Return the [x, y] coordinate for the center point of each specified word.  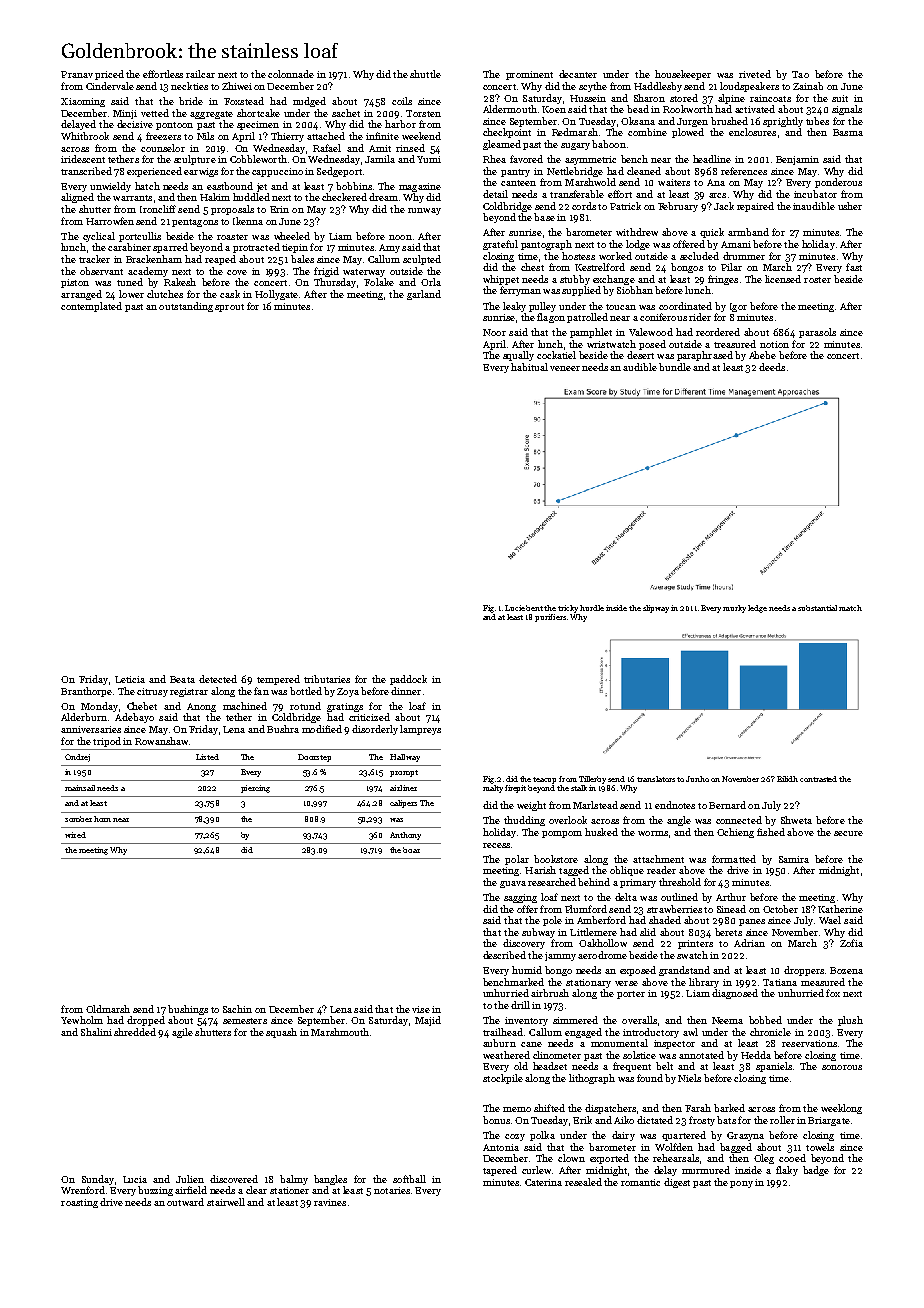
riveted [755, 74]
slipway [656, 609]
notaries [392, 1190]
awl [690, 1032]
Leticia [130, 679]
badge [816, 1171]
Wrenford [83, 1190]
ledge [757, 609]
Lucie [515, 608]
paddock [408, 680]
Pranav [77, 74]
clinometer [557, 1055]
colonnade [291, 74]
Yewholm [82, 1020]
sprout [229, 308]
